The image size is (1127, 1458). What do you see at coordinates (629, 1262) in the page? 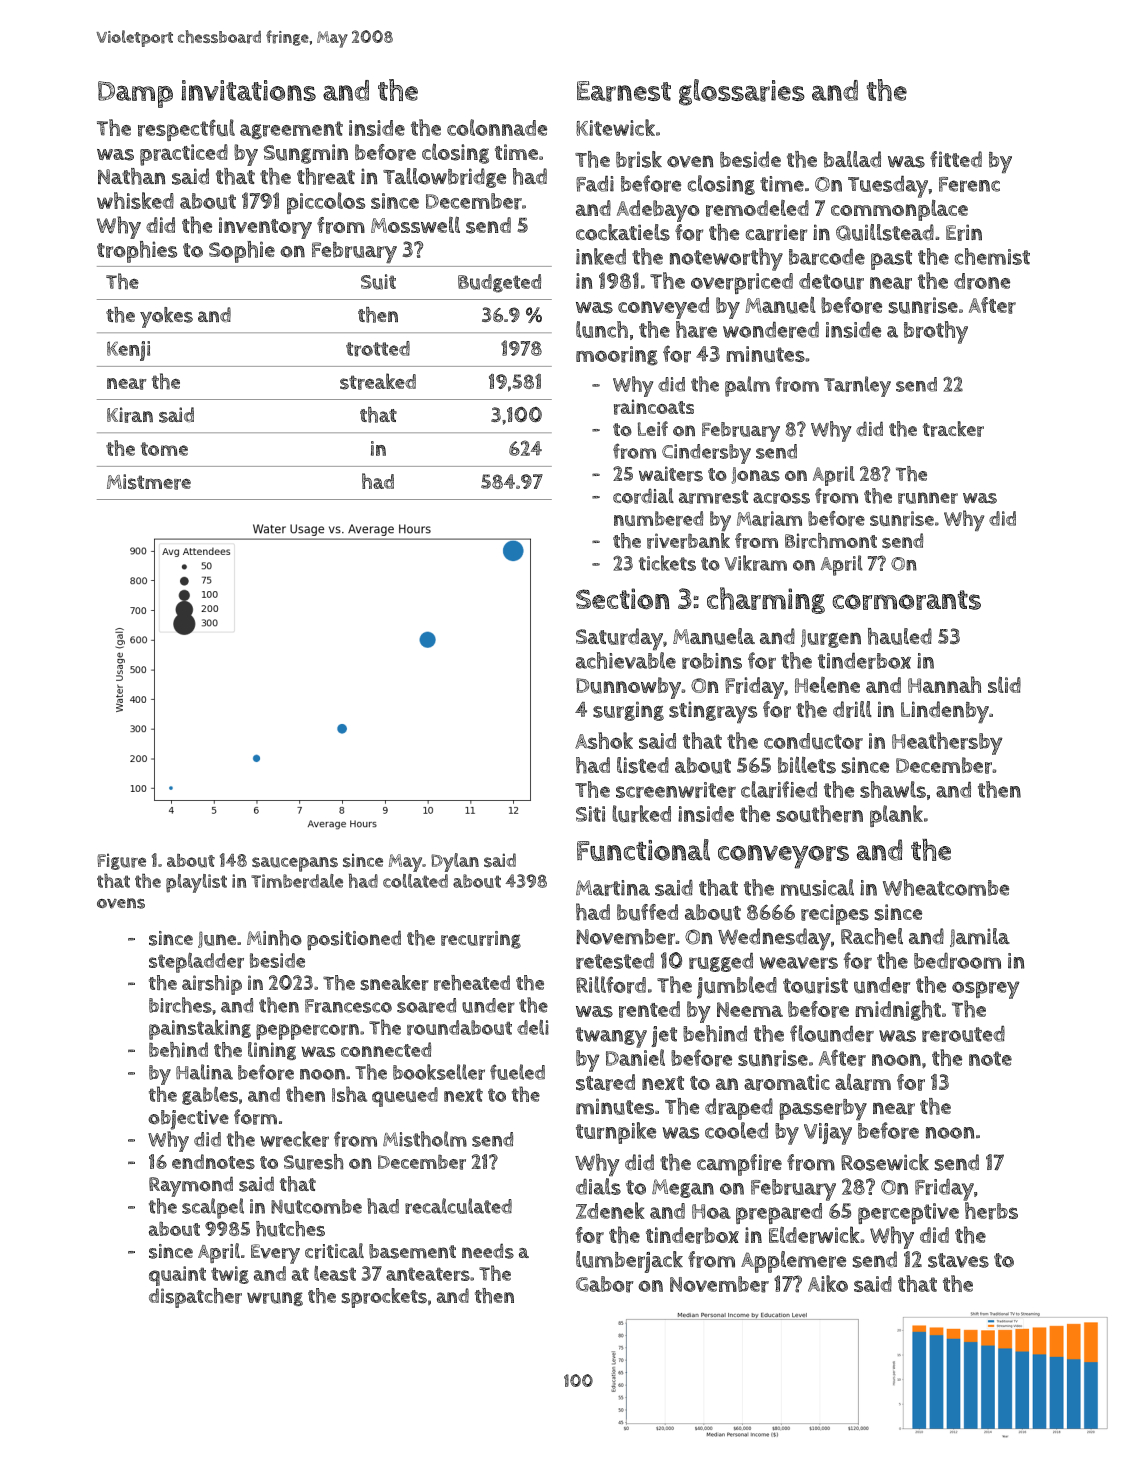
I see `lumberjack` at bounding box center [629, 1262].
